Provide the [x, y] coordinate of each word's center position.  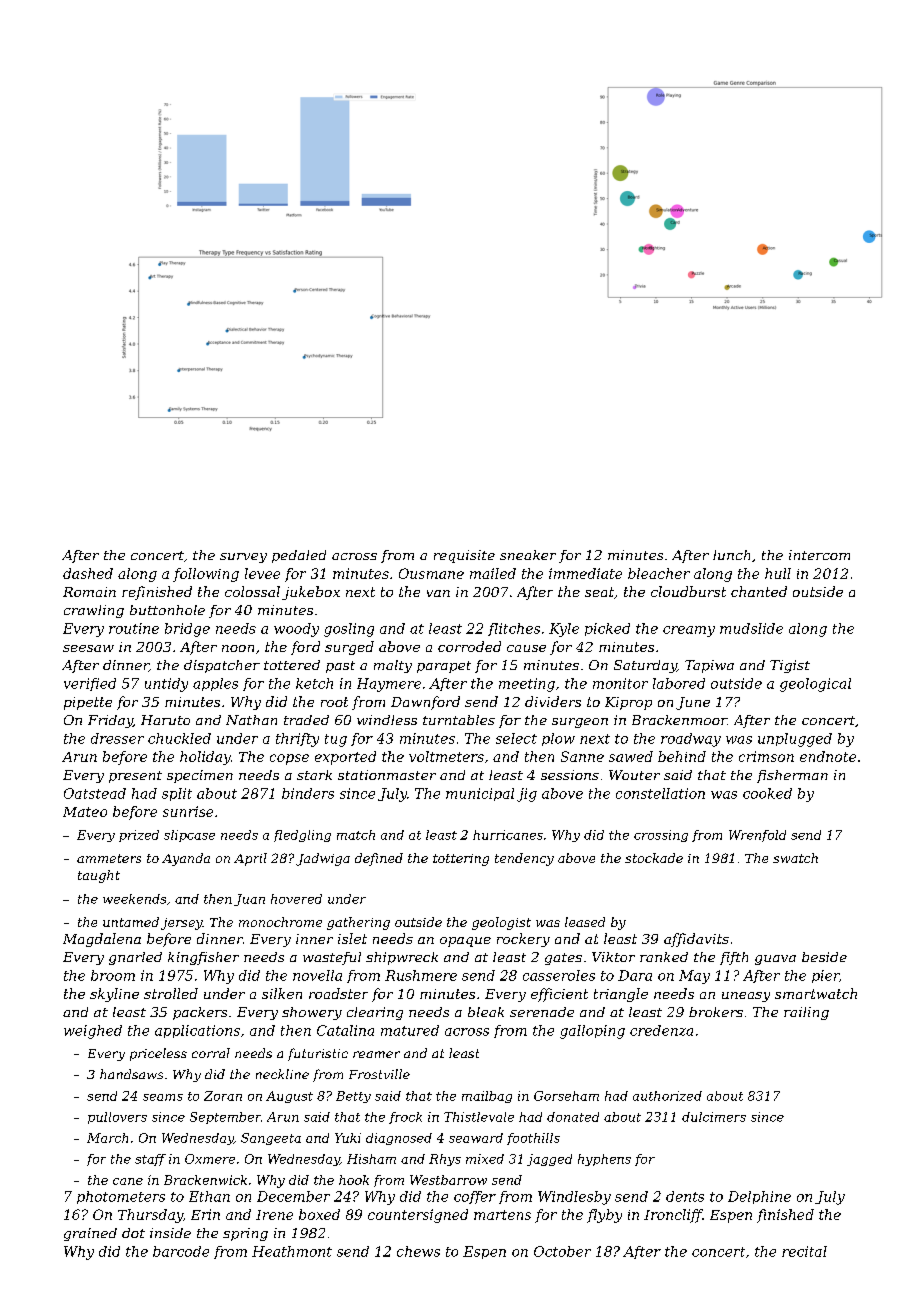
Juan [249, 900]
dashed [88, 573]
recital [804, 1251]
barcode [181, 1251]
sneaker [528, 555]
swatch [795, 858]
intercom [819, 555]
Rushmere [421, 975]
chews [418, 1251]
